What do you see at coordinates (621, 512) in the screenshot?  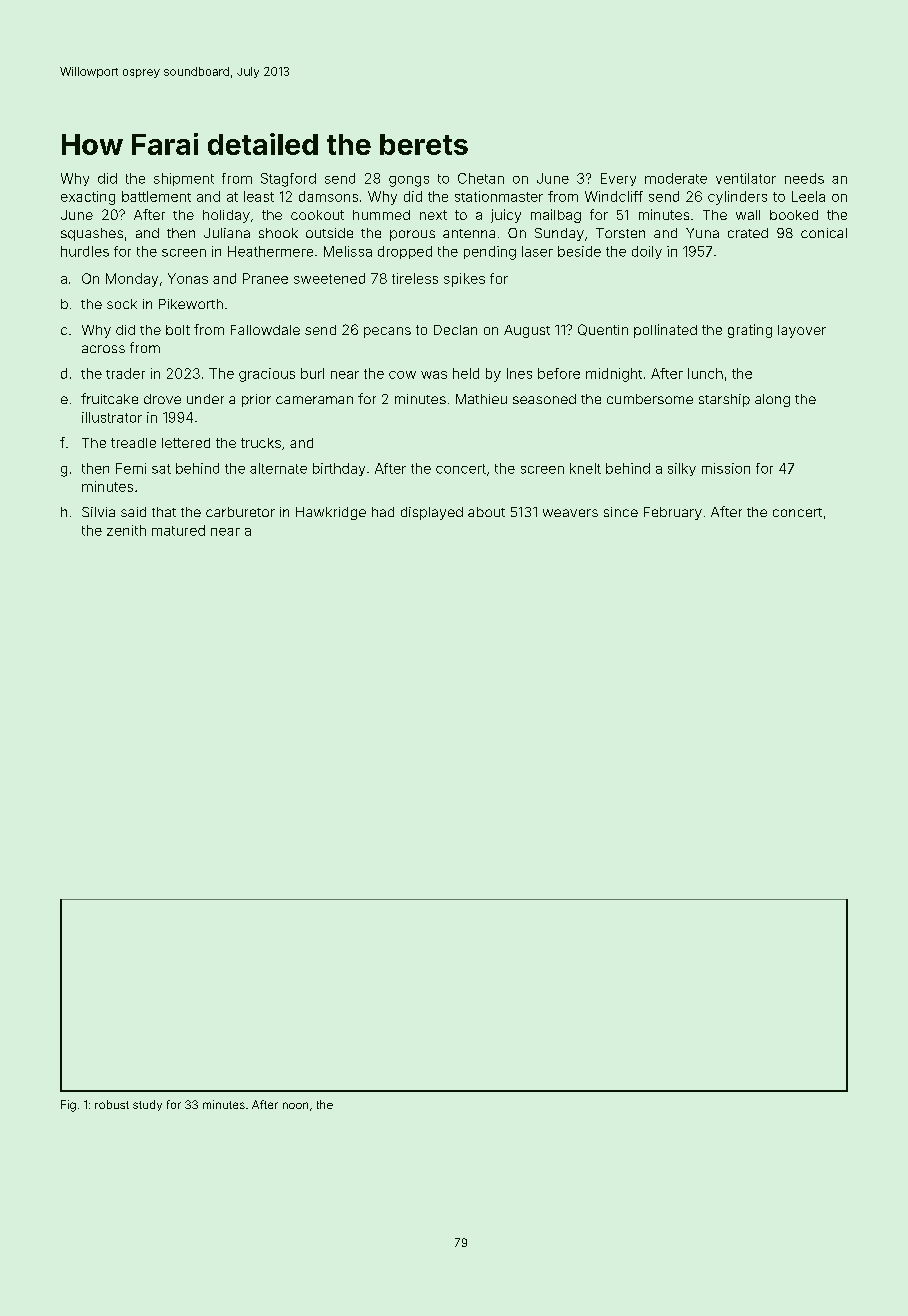 I see `since` at bounding box center [621, 512].
